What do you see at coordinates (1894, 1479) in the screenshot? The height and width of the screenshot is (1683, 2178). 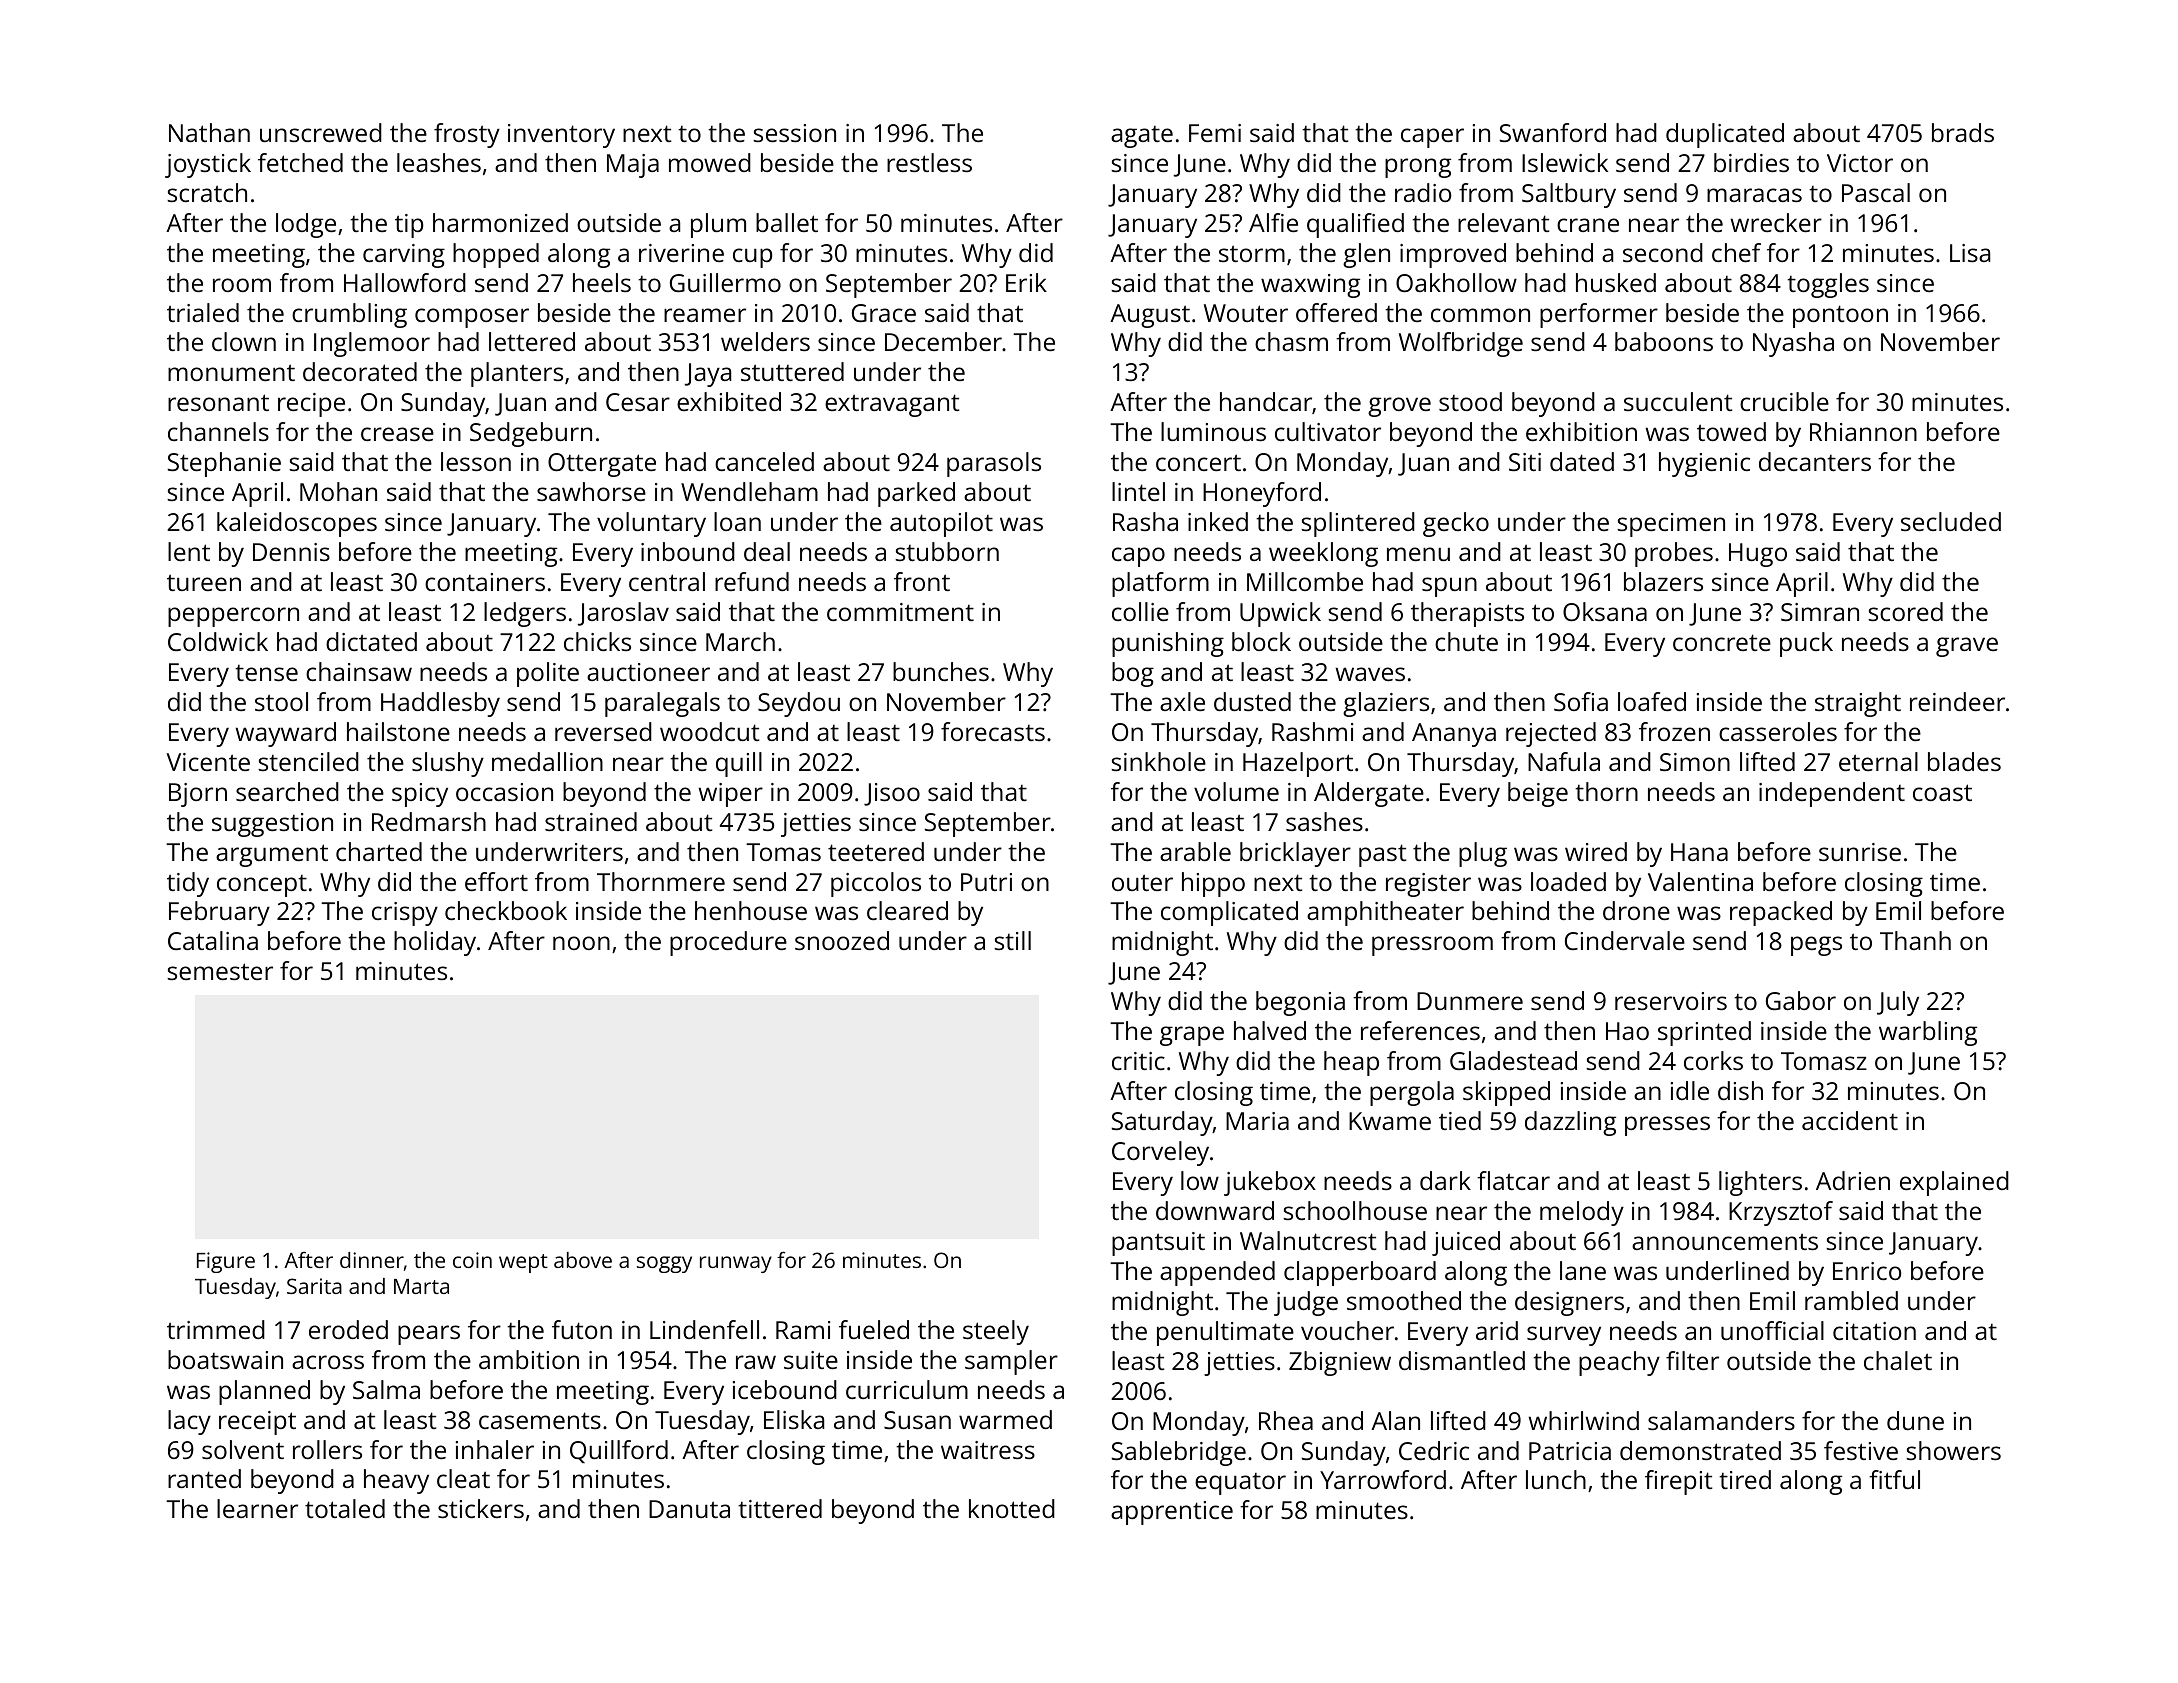 I see `fitful` at bounding box center [1894, 1479].
